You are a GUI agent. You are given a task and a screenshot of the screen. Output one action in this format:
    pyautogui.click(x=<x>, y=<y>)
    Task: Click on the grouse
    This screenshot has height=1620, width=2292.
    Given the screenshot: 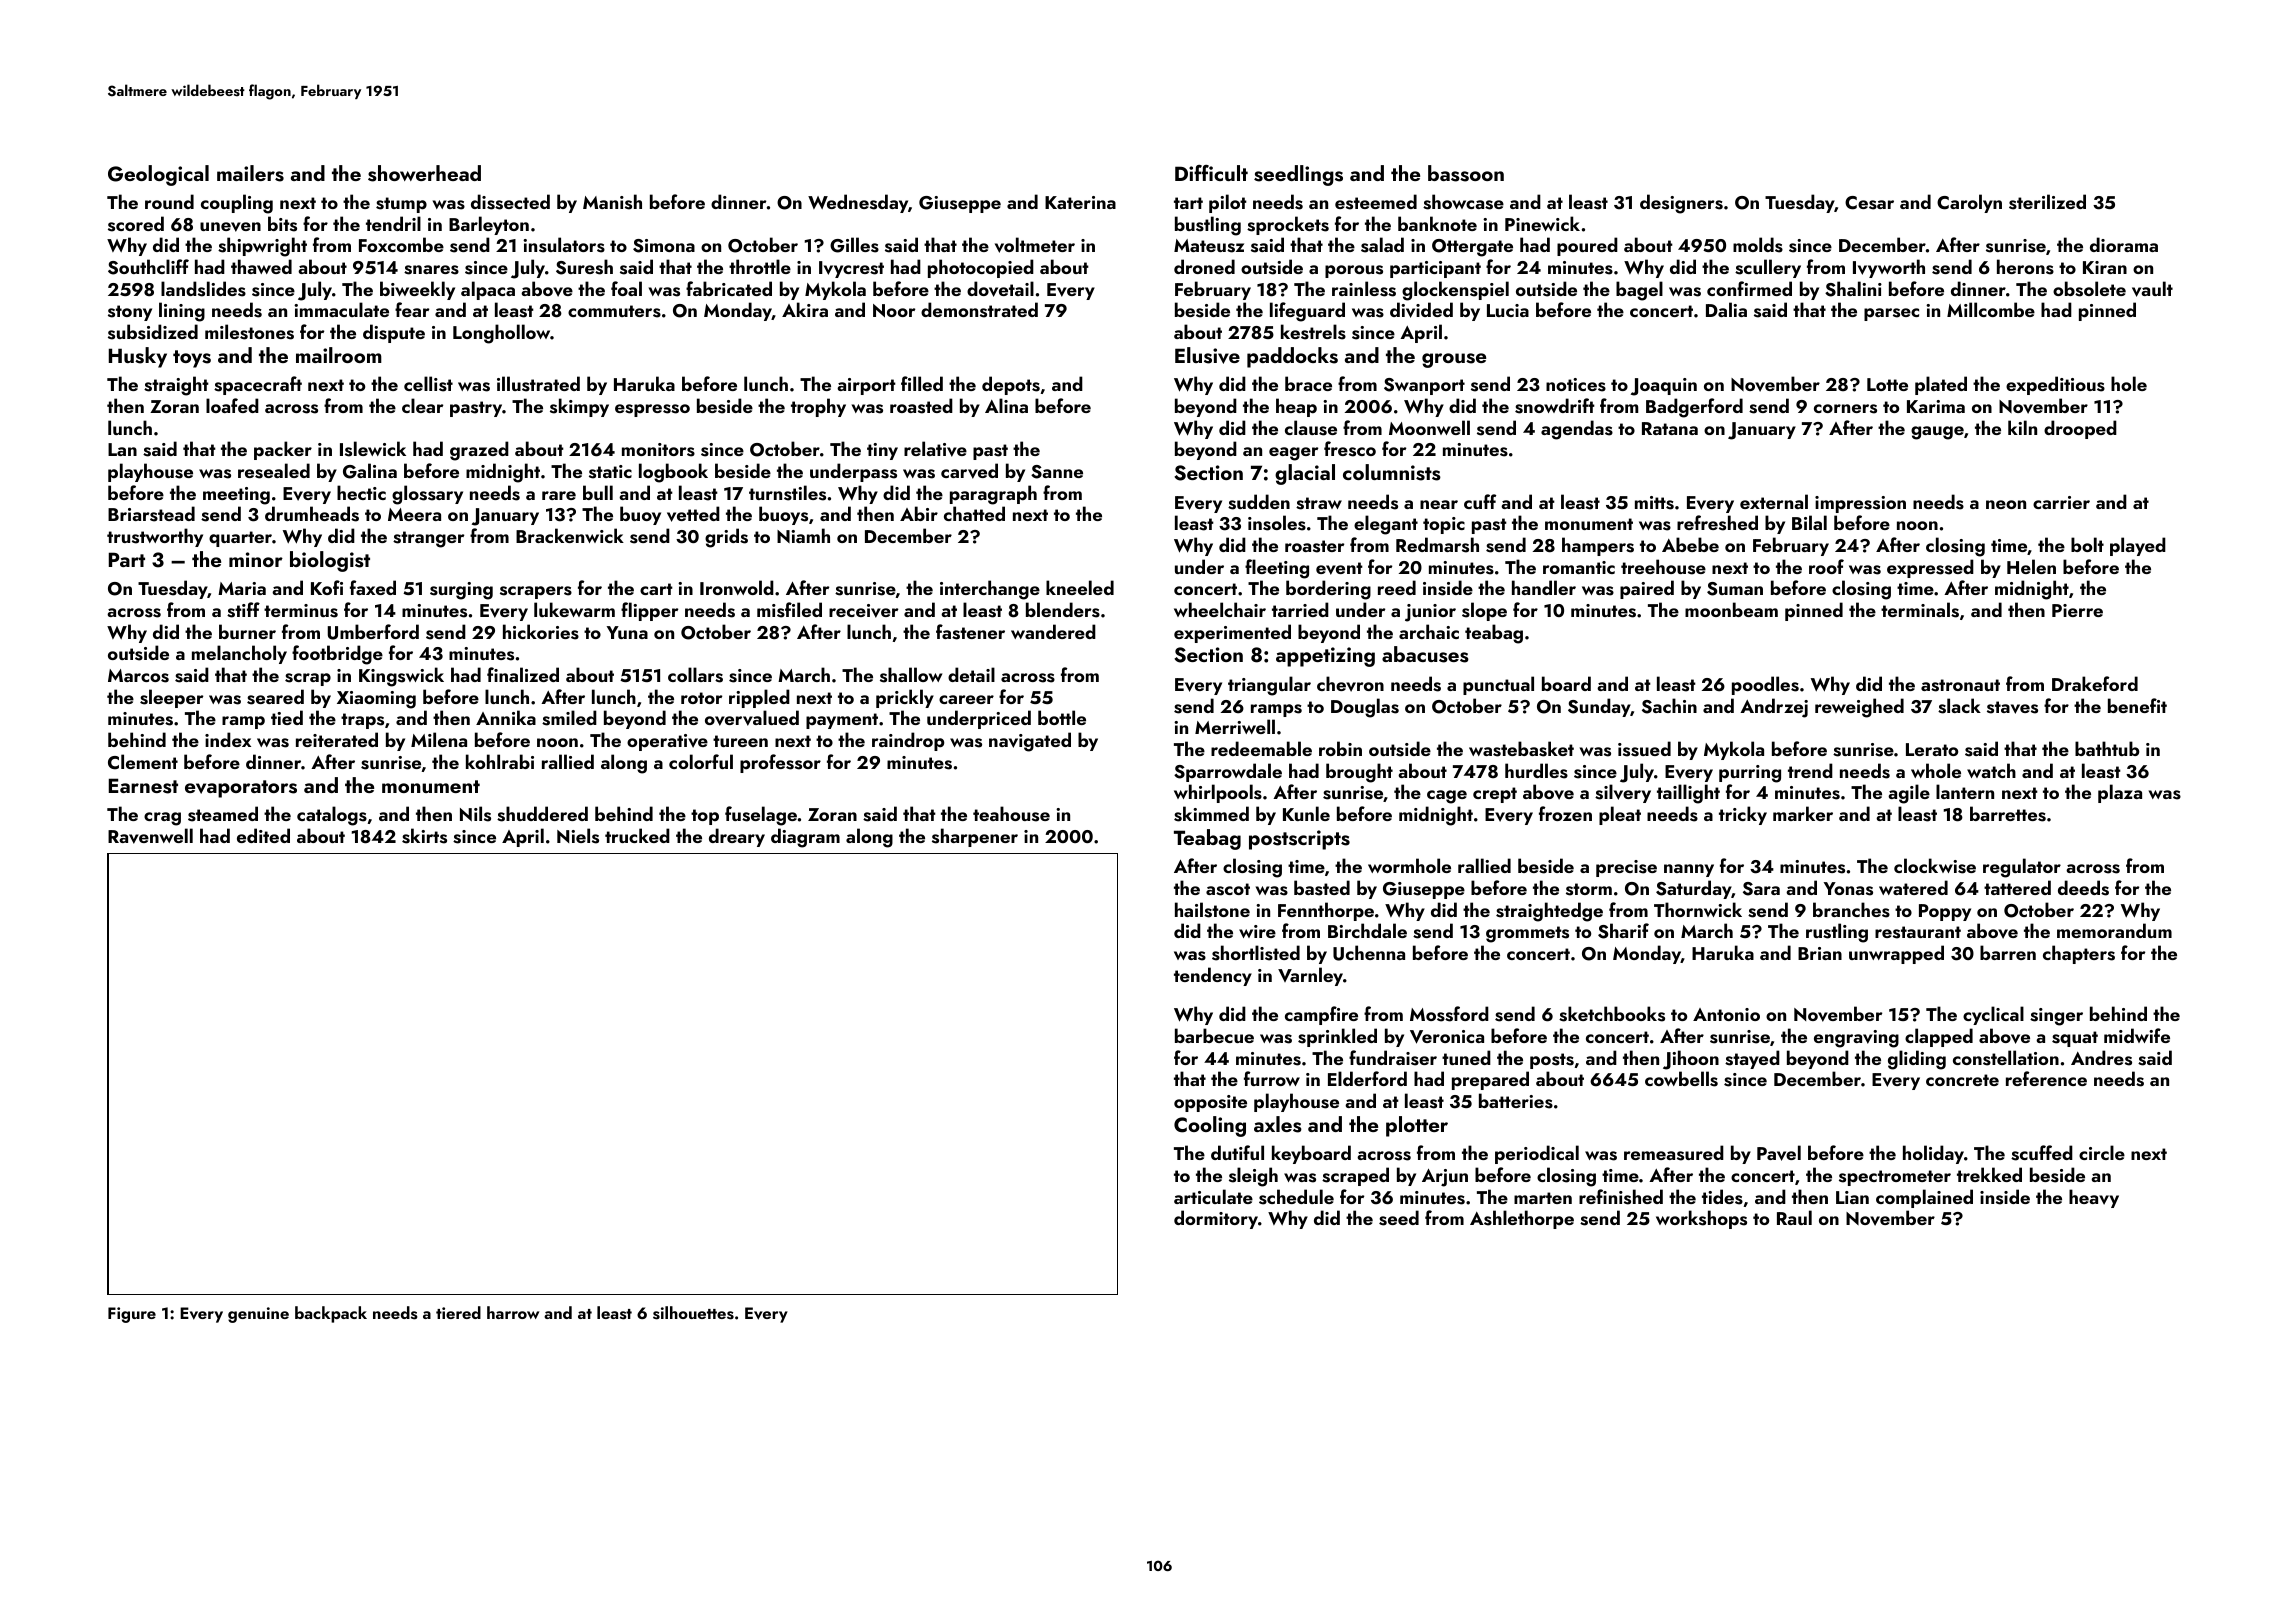 What is the action you would take?
    pyautogui.click(x=1454, y=360)
